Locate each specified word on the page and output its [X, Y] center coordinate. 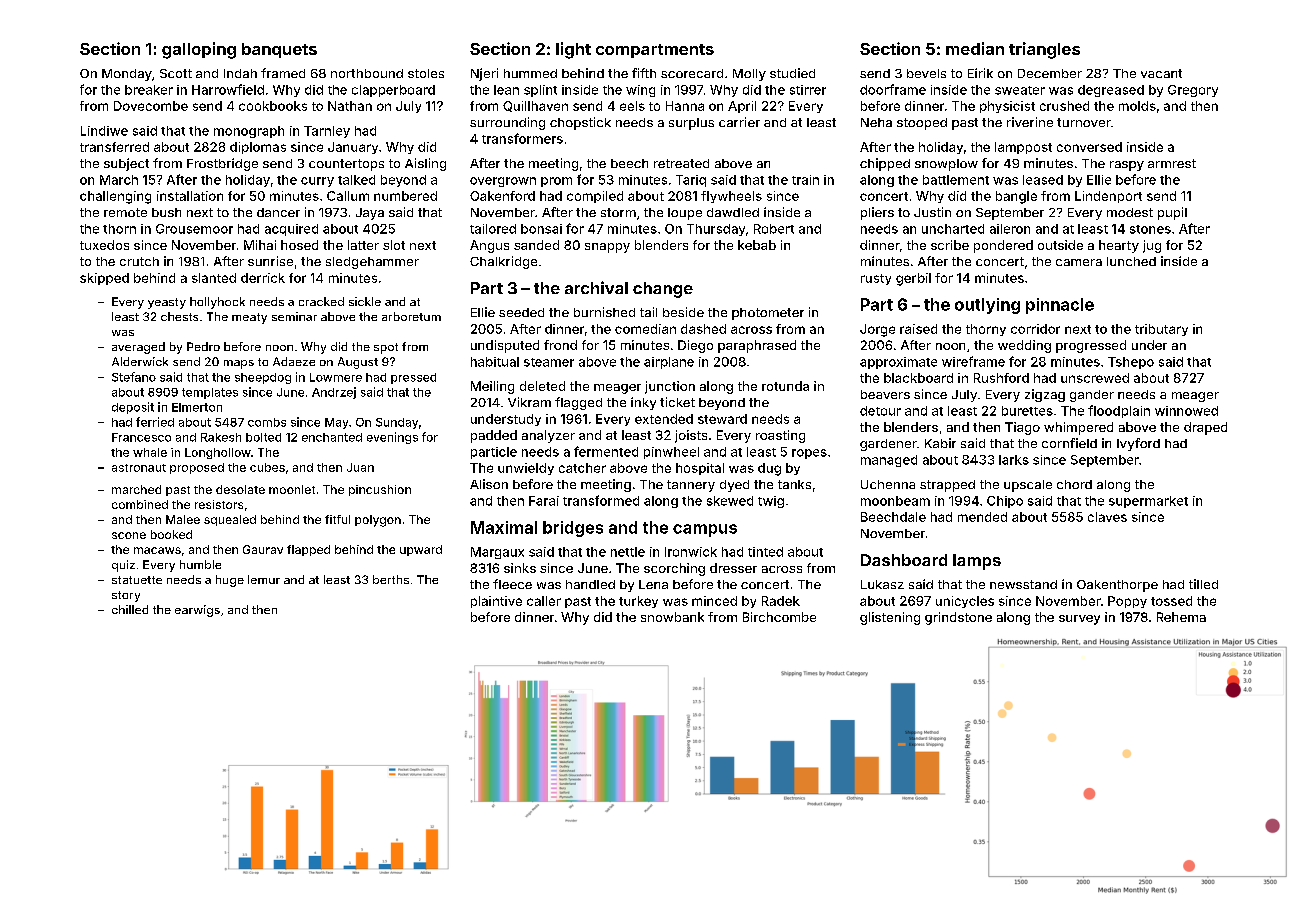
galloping [199, 50]
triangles [1044, 50]
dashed [703, 329]
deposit [133, 408]
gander [1092, 396]
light [573, 50]
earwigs [197, 611]
